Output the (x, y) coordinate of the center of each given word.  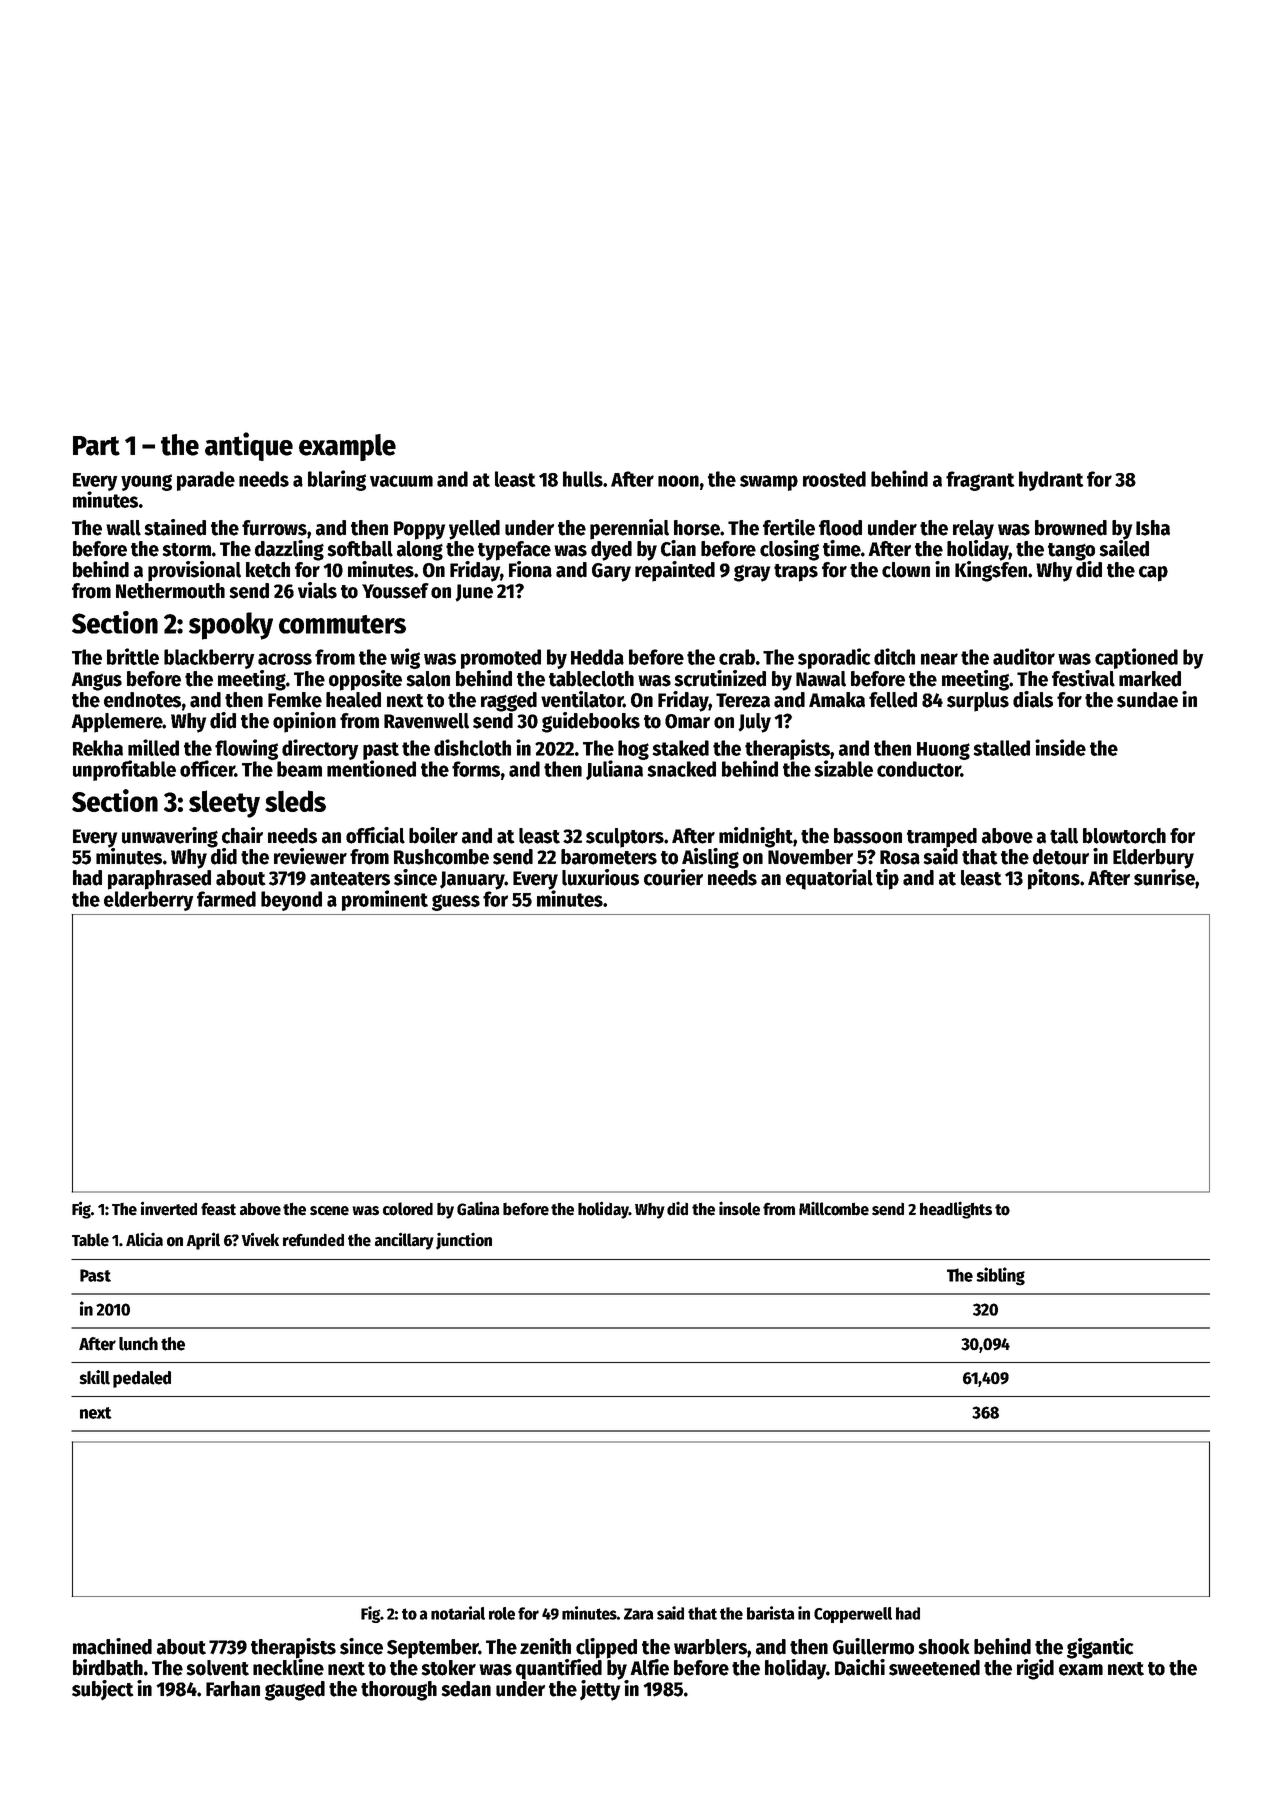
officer (207, 768)
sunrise (1164, 877)
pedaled (142, 1379)
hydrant (1051, 481)
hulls (583, 479)
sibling (1000, 1276)
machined (112, 1646)
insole (739, 1208)
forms (476, 769)
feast (218, 1209)
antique (249, 446)
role (502, 1613)
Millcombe (834, 1208)
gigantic (1100, 1648)
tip (887, 879)
